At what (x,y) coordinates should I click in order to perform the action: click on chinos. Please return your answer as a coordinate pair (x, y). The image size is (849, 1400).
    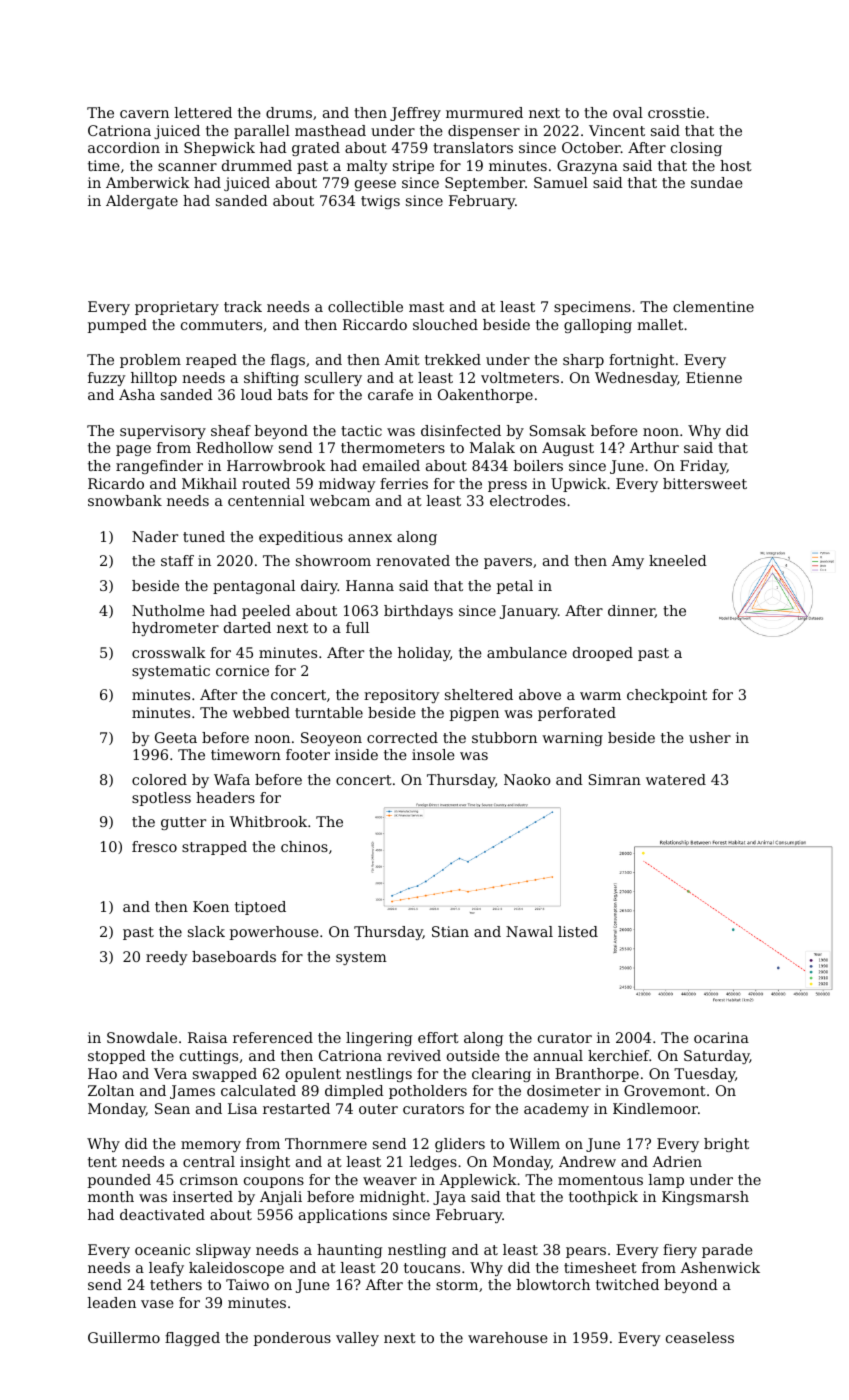
    Looking at the image, I should click on (304, 846).
